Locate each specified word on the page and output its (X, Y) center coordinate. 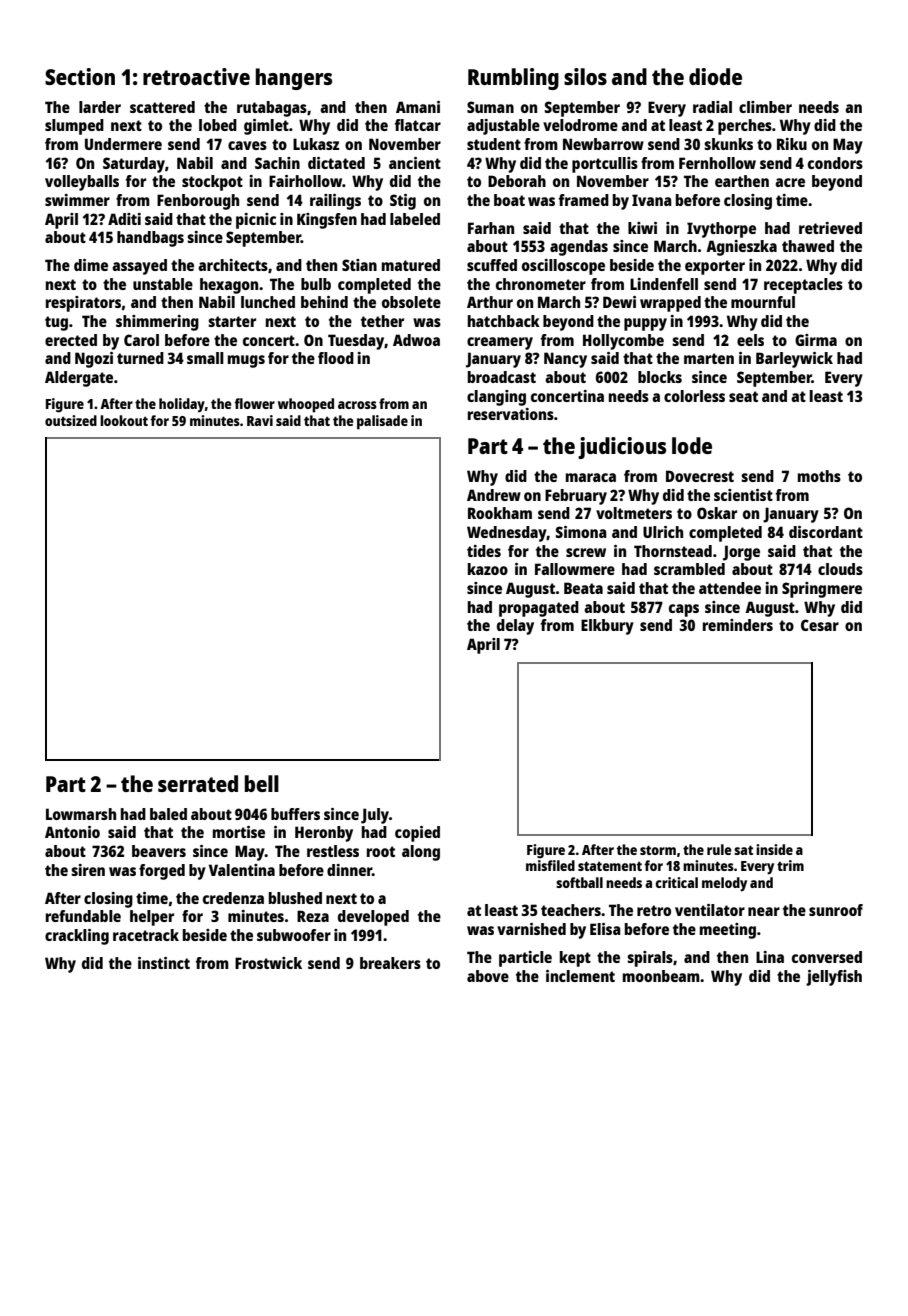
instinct (164, 963)
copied (417, 834)
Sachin (277, 163)
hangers (294, 79)
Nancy (565, 360)
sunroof (836, 910)
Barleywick (794, 360)
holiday (182, 405)
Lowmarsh (81, 814)
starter (232, 321)
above (488, 976)
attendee (730, 588)
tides (484, 551)
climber (765, 107)
